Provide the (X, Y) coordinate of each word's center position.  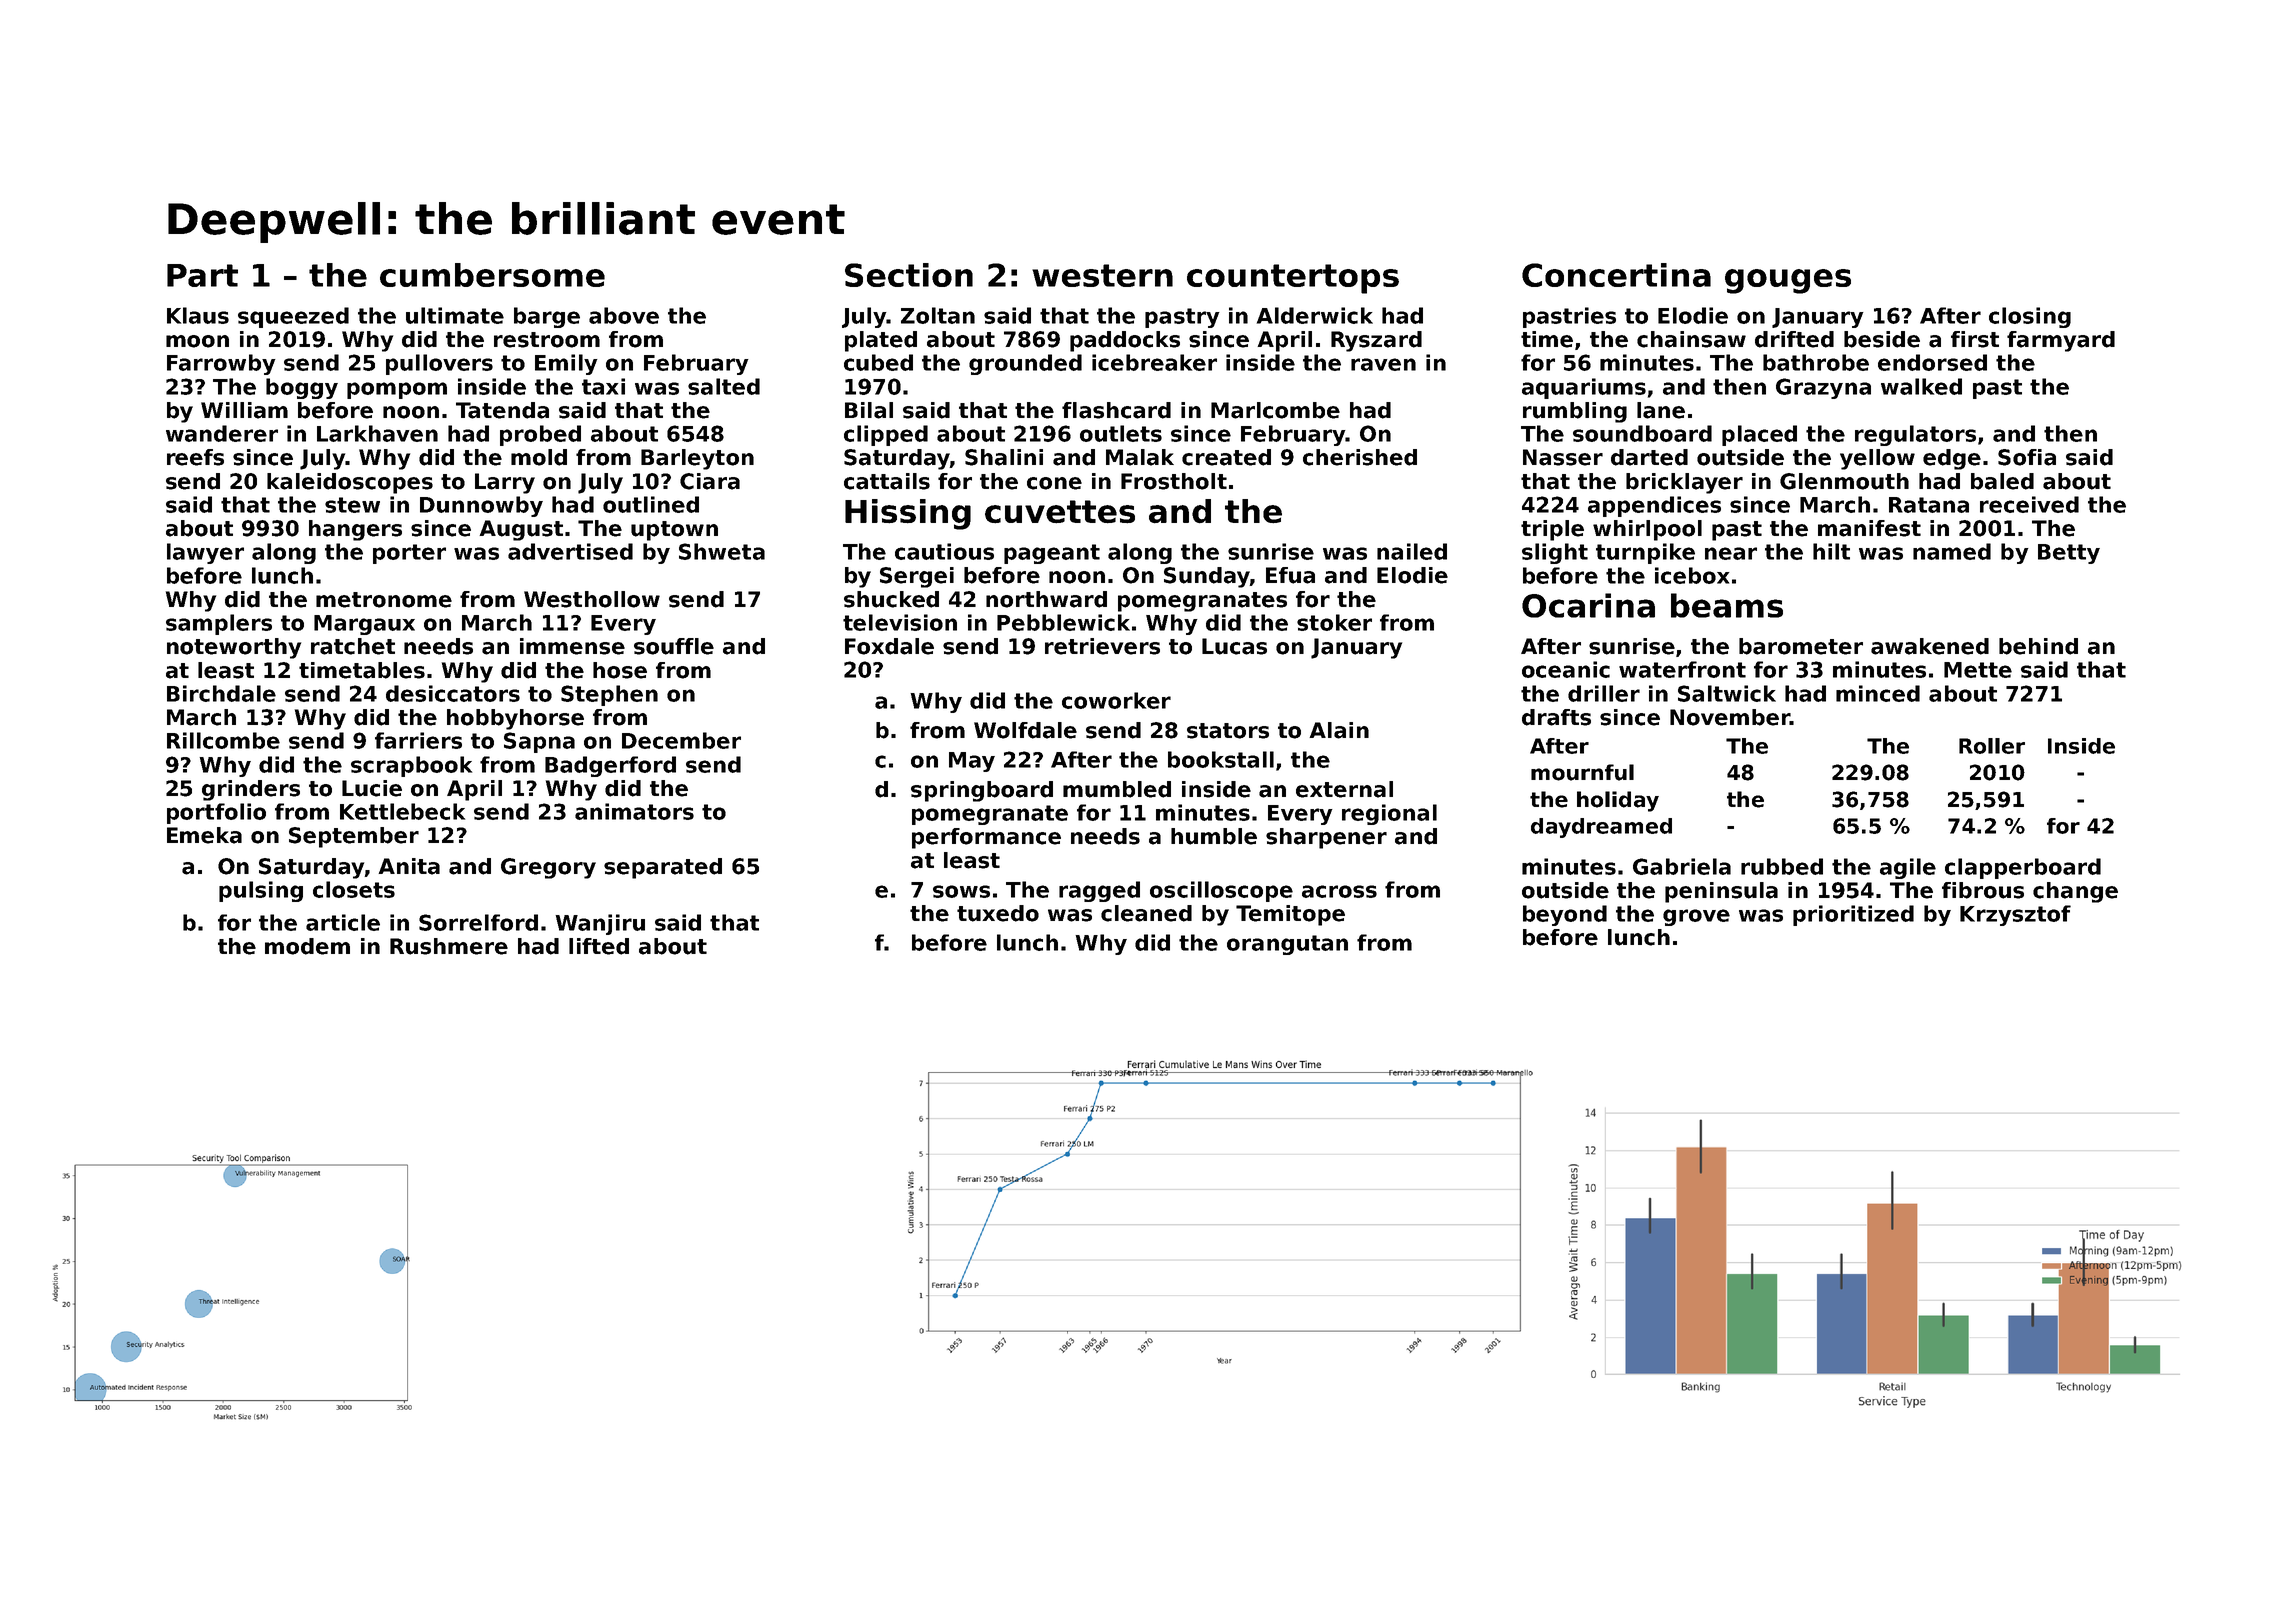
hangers (355, 530)
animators (634, 811)
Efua (1290, 575)
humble (1214, 836)
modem (307, 946)
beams (1727, 605)
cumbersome (492, 275)
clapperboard (2023, 868)
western (1102, 275)
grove (1696, 917)
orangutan (1287, 945)
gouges (1788, 281)
